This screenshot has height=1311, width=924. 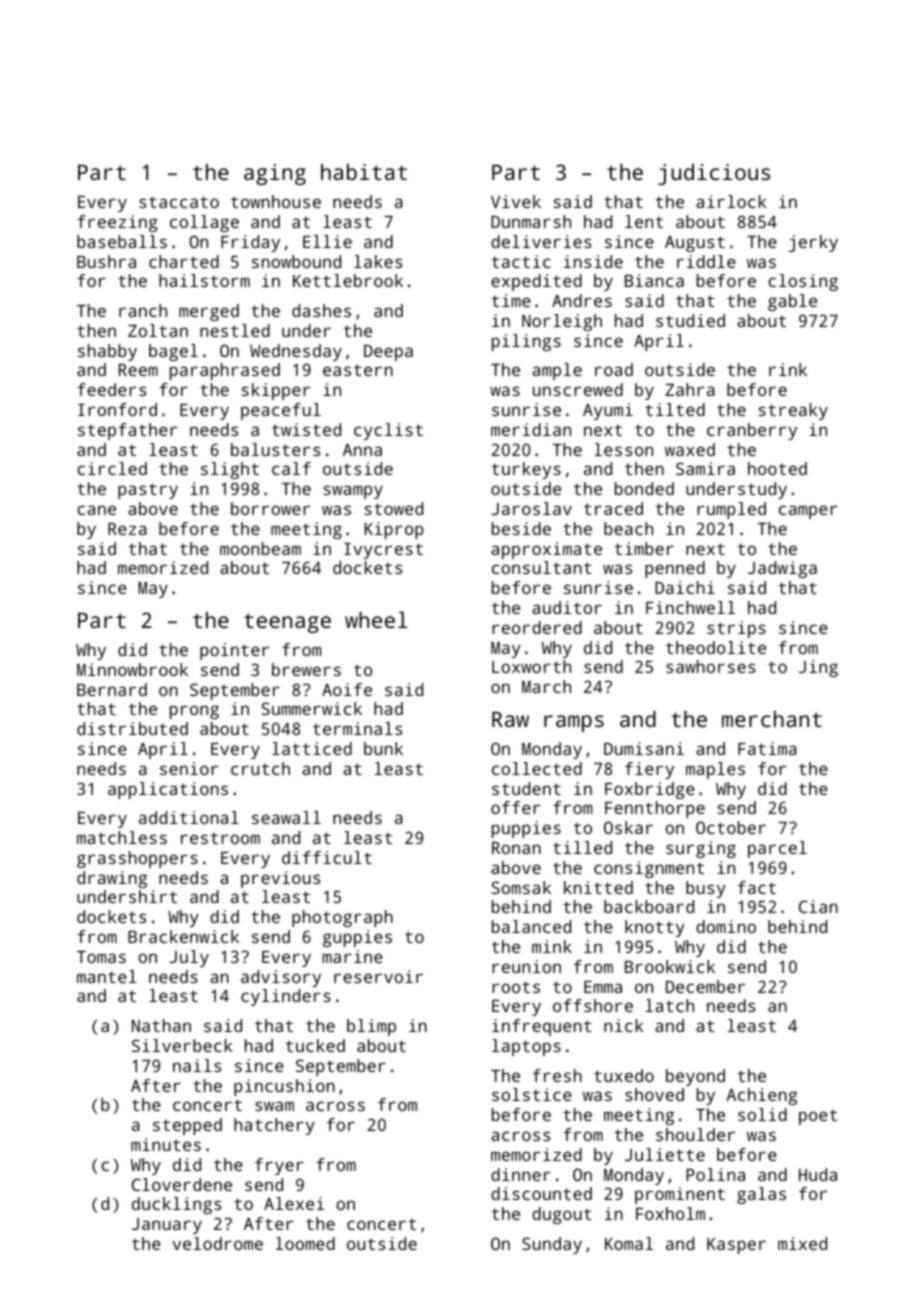 I want to click on Achieng, so click(x=761, y=1096).
